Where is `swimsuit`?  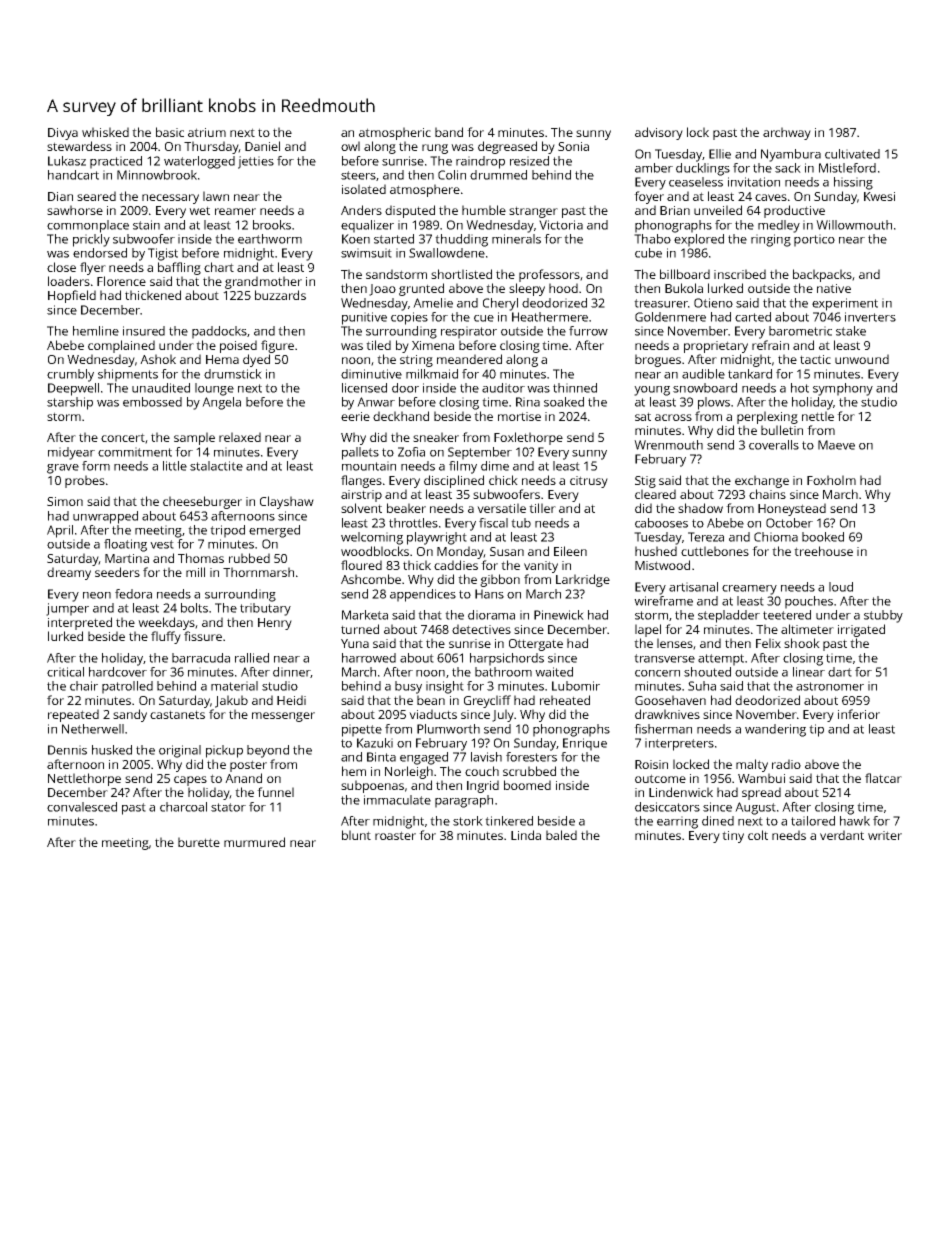 swimsuit is located at coordinates (366, 253).
